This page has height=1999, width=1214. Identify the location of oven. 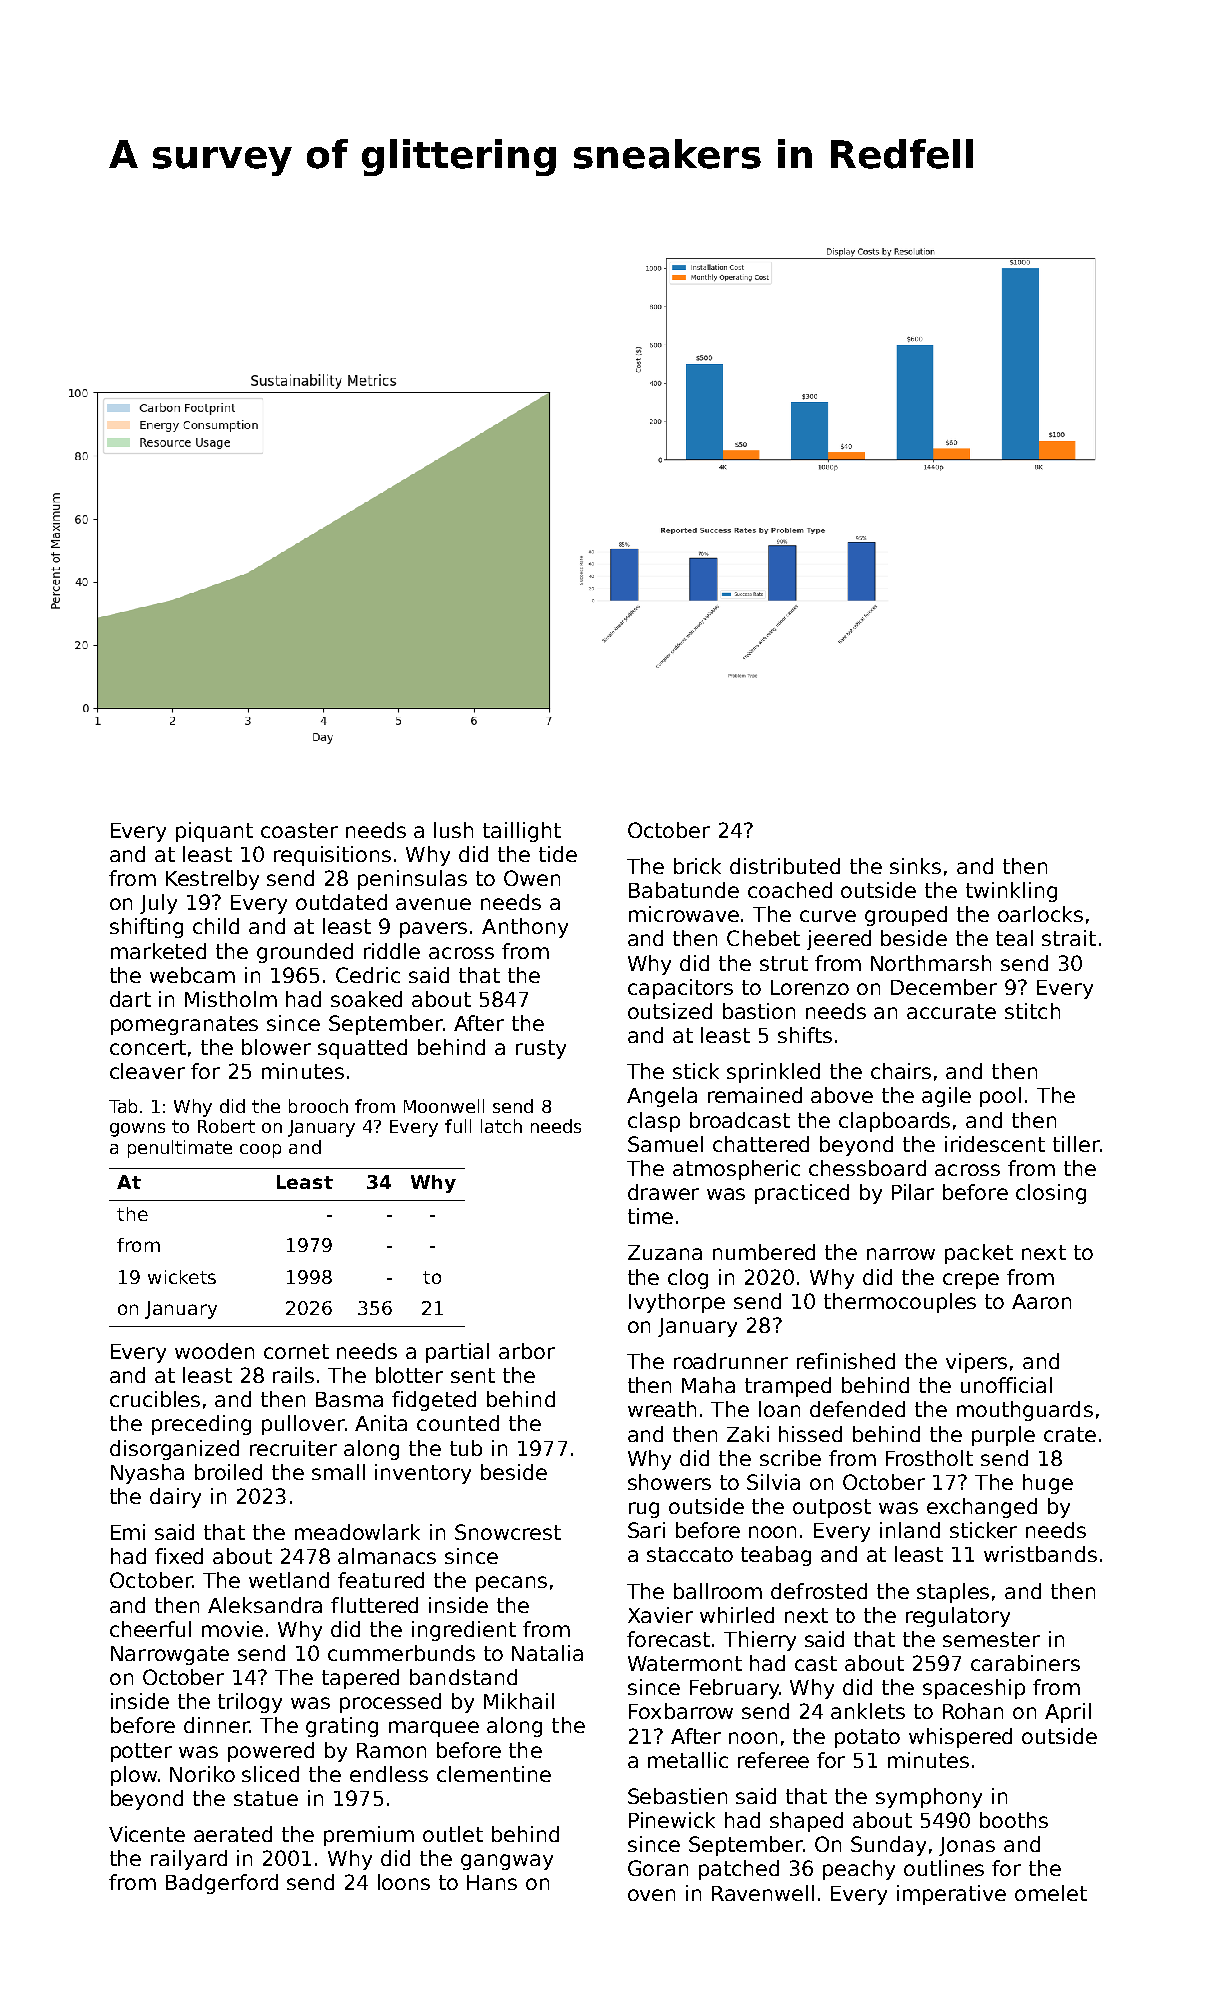
(651, 1895).
